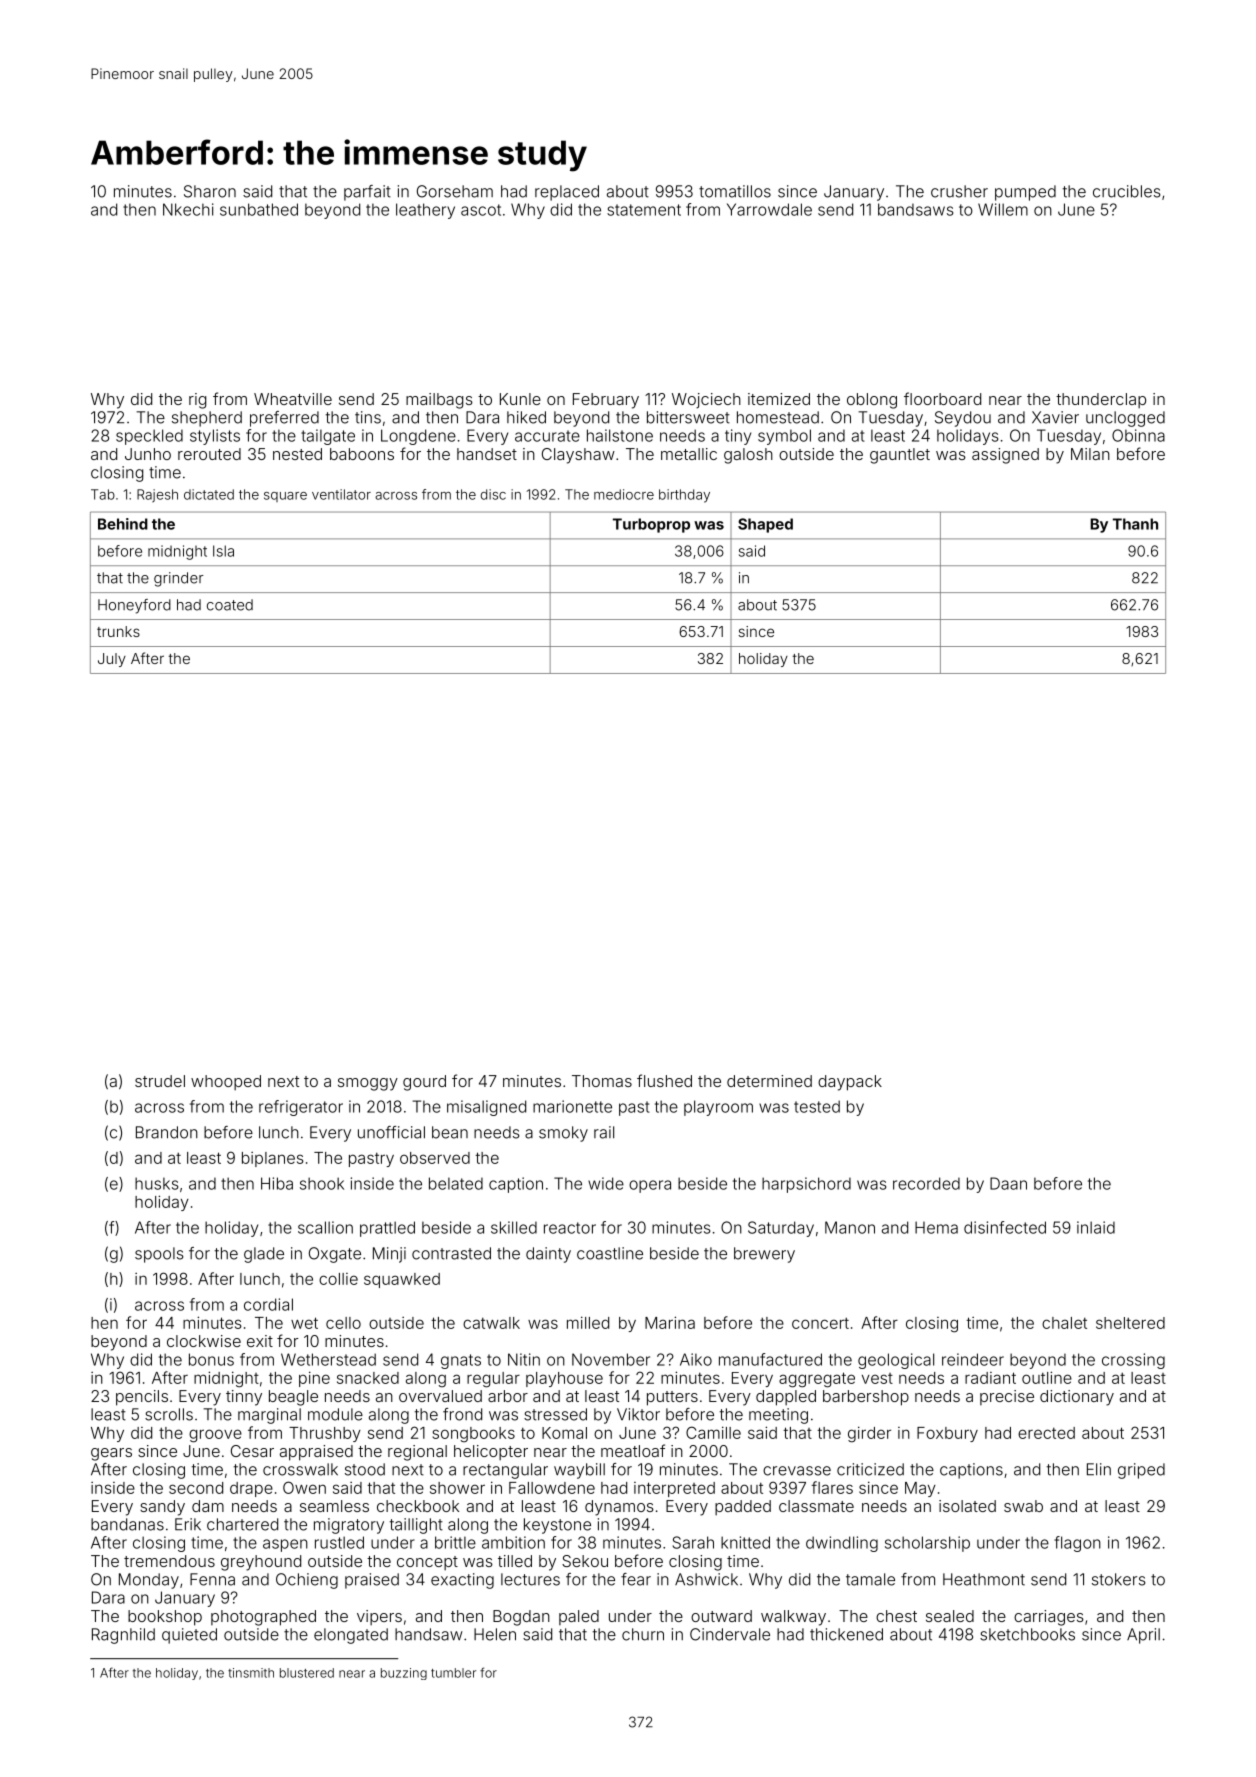  Describe the element at coordinates (123, 1636) in the screenshot. I see `Ragnhild` at that location.
